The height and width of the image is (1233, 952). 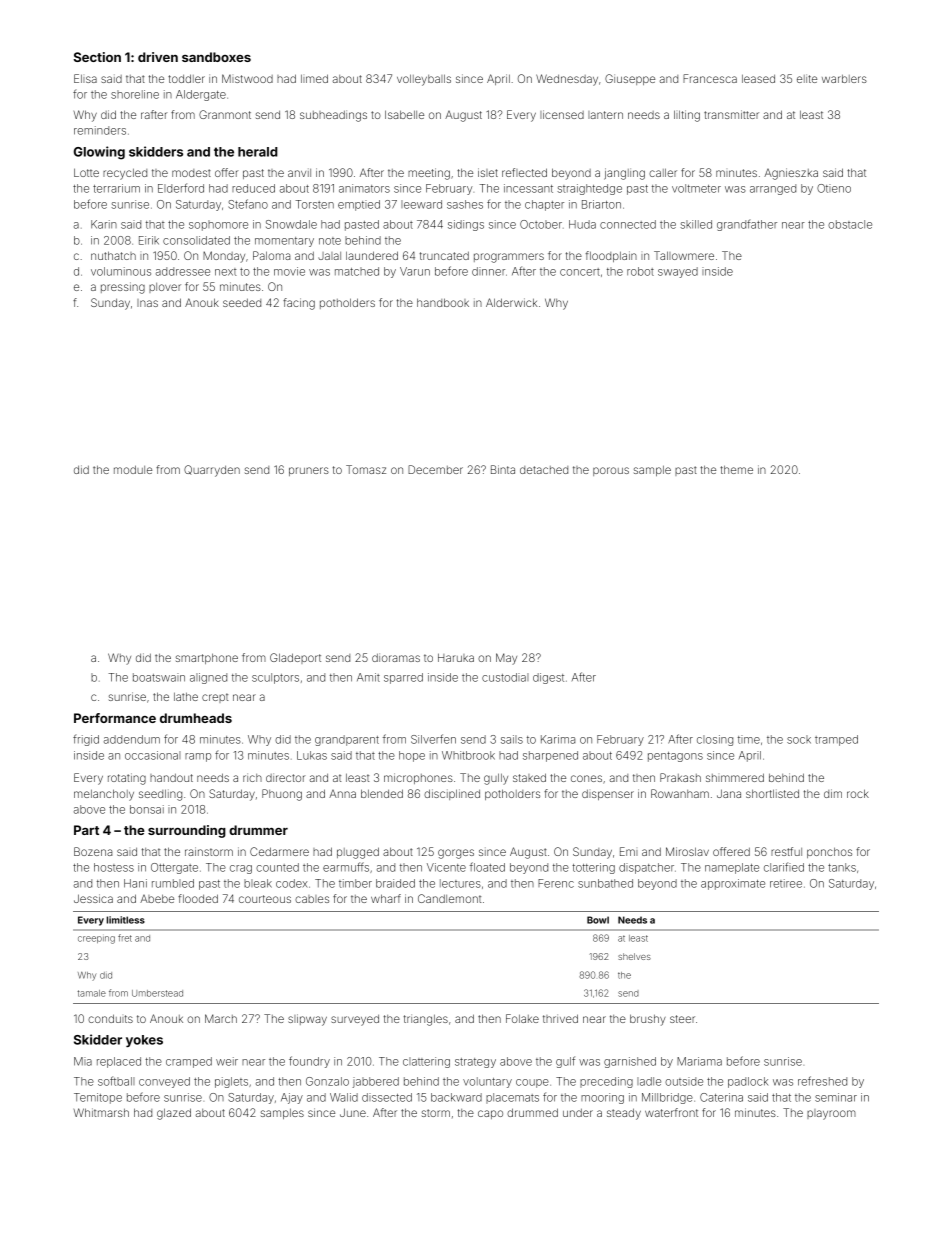 What do you see at coordinates (505, 677) in the image?
I see `custodial` at bounding box center [505, 677].
